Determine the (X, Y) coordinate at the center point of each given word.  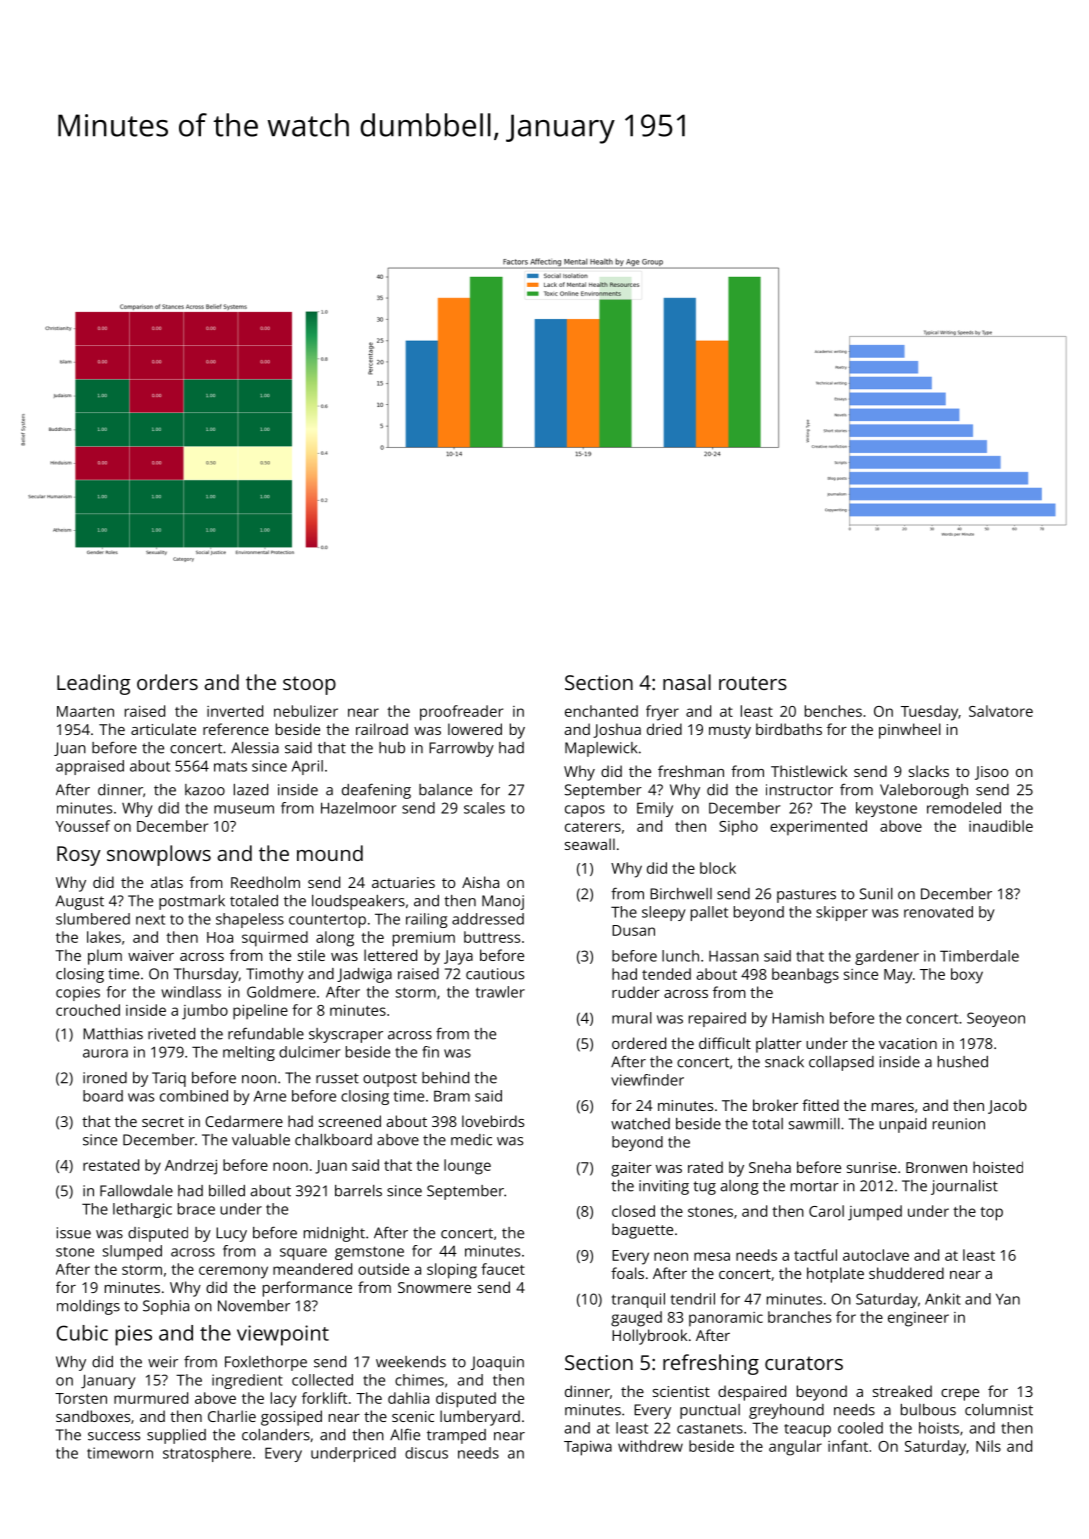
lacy (284, 1400)
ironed (105, 1078)
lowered (475, 729)
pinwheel (910, 731)
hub (392, 748)
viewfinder (647, 1080)
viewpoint (283, 1335)
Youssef (83, 826)
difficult (725, 1043)
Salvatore (1001, 711)
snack (784, 1062)
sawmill (814, 1124)
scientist (681, 1391)
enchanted (601, 711)
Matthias (113, 1034)
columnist (999, 1410)
